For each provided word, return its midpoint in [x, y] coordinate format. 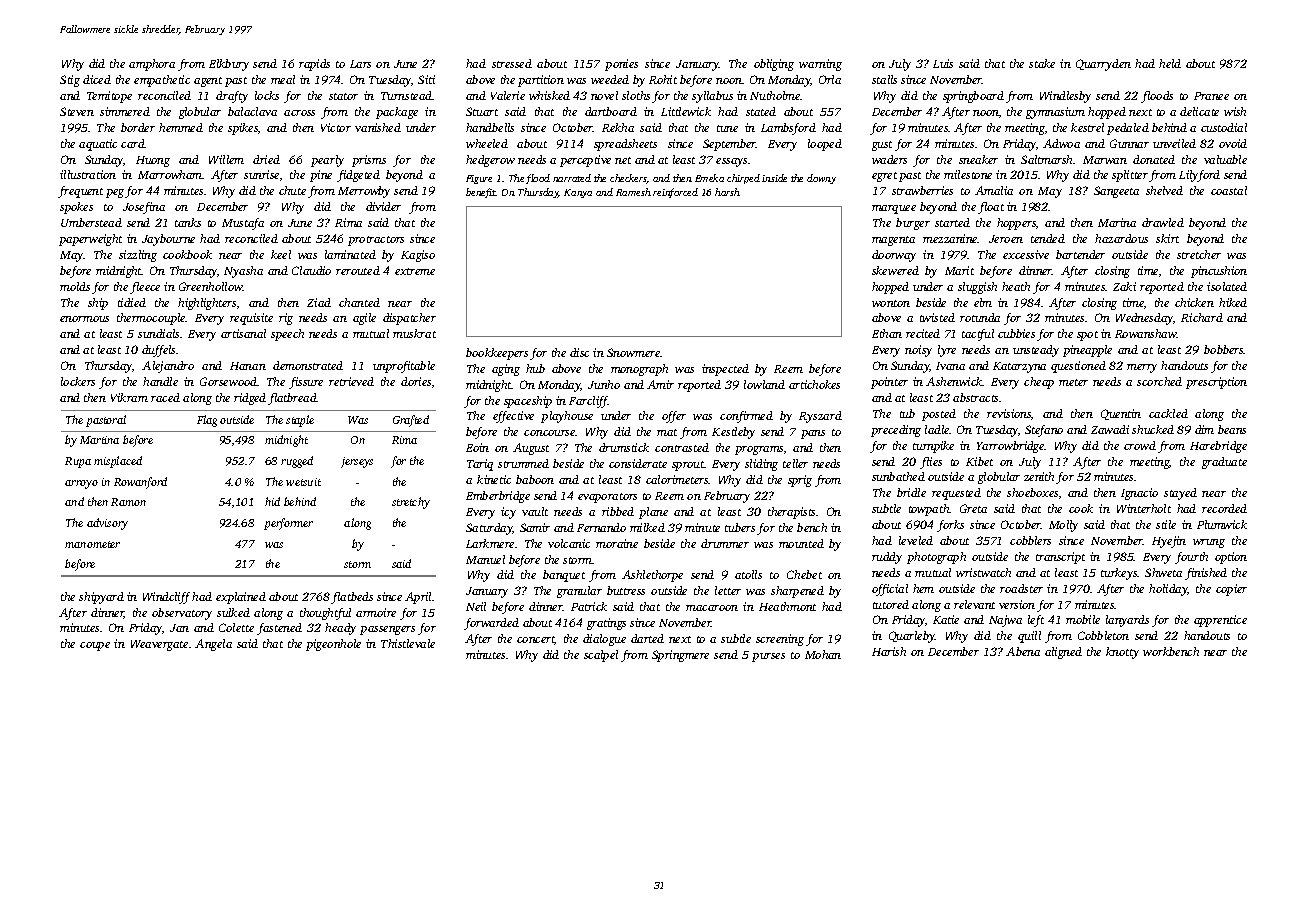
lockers [78, 381]
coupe [95, 646]
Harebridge [1218, 447]
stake [1042, 63]
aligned [1063, 653]
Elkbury [229, 65]
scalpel [601, 656]
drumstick [624, 447]
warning [820, 65]
